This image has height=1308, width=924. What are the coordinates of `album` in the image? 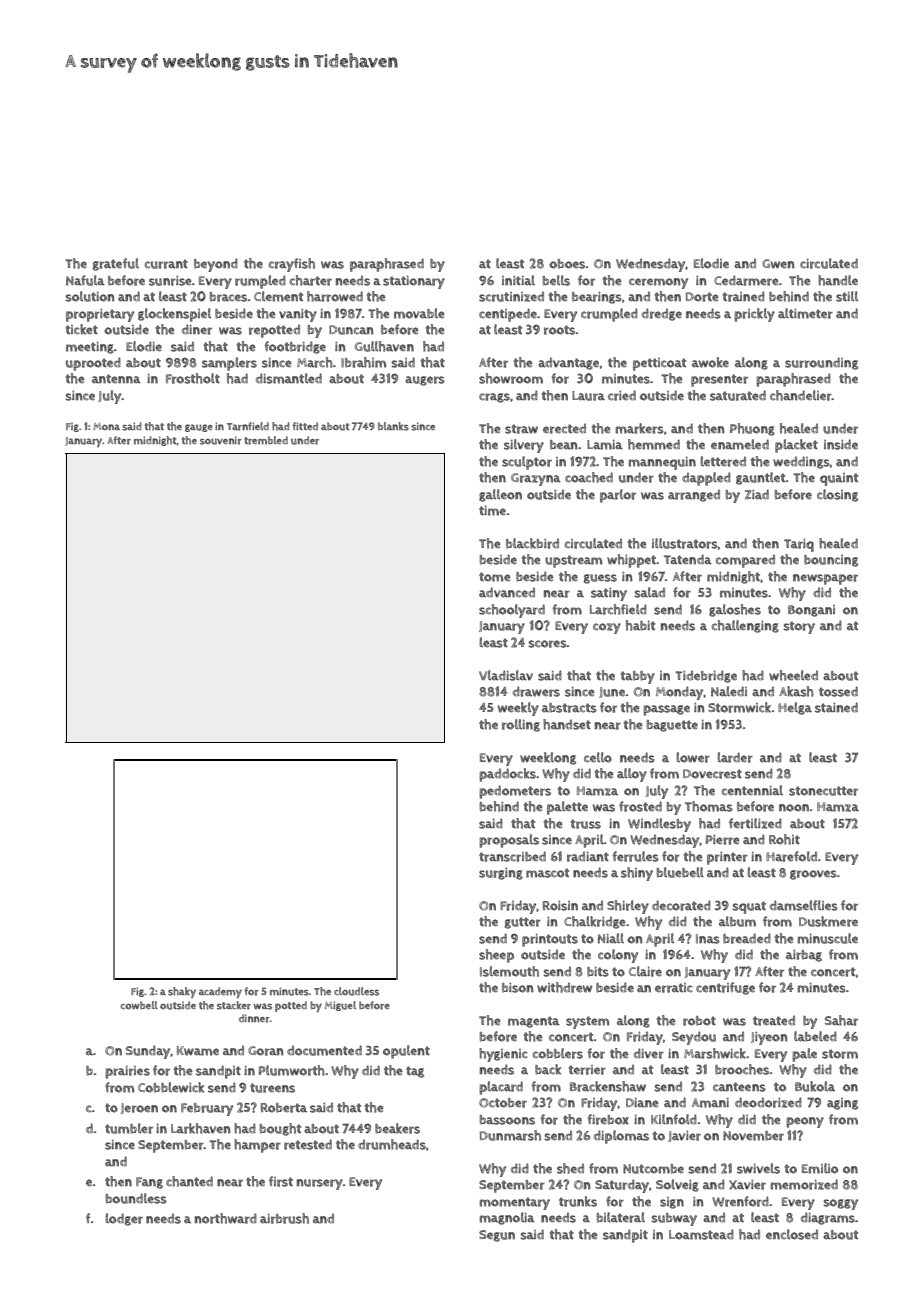 It's located at (737, 921).
